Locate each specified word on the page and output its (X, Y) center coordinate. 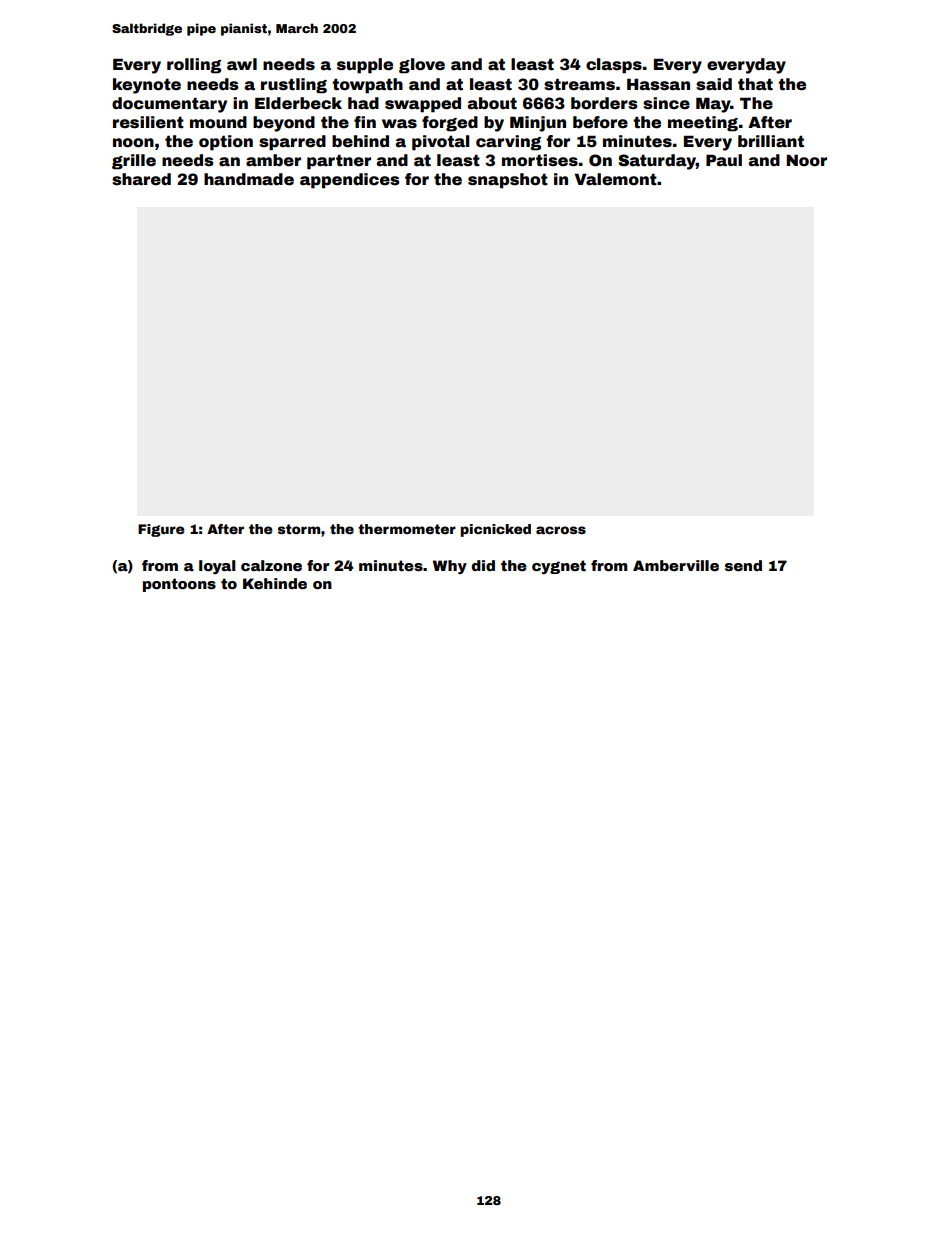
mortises (540, 160)
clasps (614, 66)
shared (141, 179)
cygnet (559, 567)
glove (422, 66)
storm (299, 529)
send (743, 565)
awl (242, 64)
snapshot (508, 181)
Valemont (616, 179)
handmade (249, 179)
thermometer (407, 529)
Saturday (657, 162)
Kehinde (275, 583)
